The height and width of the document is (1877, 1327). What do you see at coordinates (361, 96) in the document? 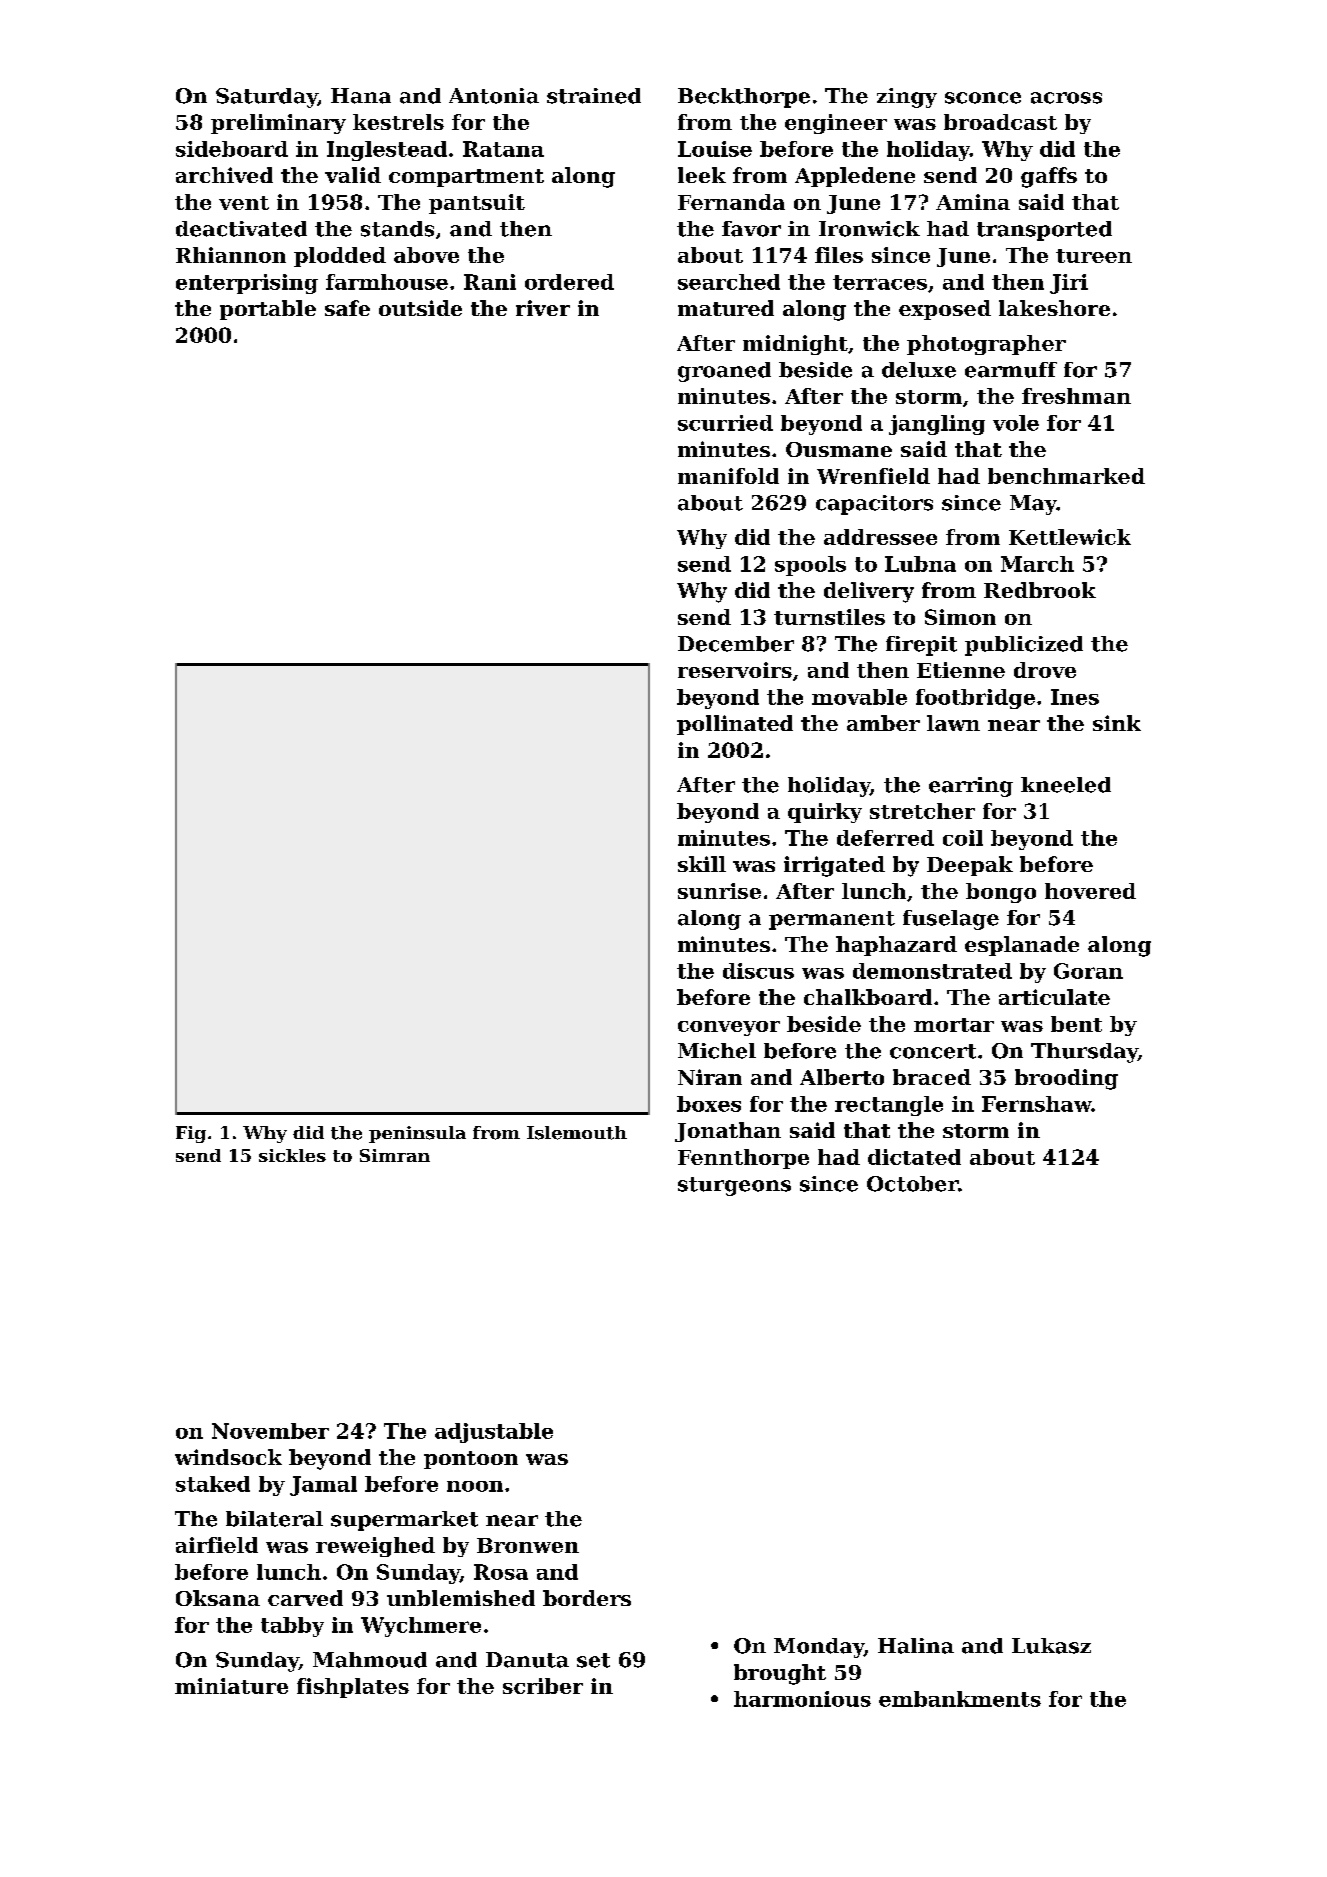
I see `Hana` at bounding box center [361, 96].
